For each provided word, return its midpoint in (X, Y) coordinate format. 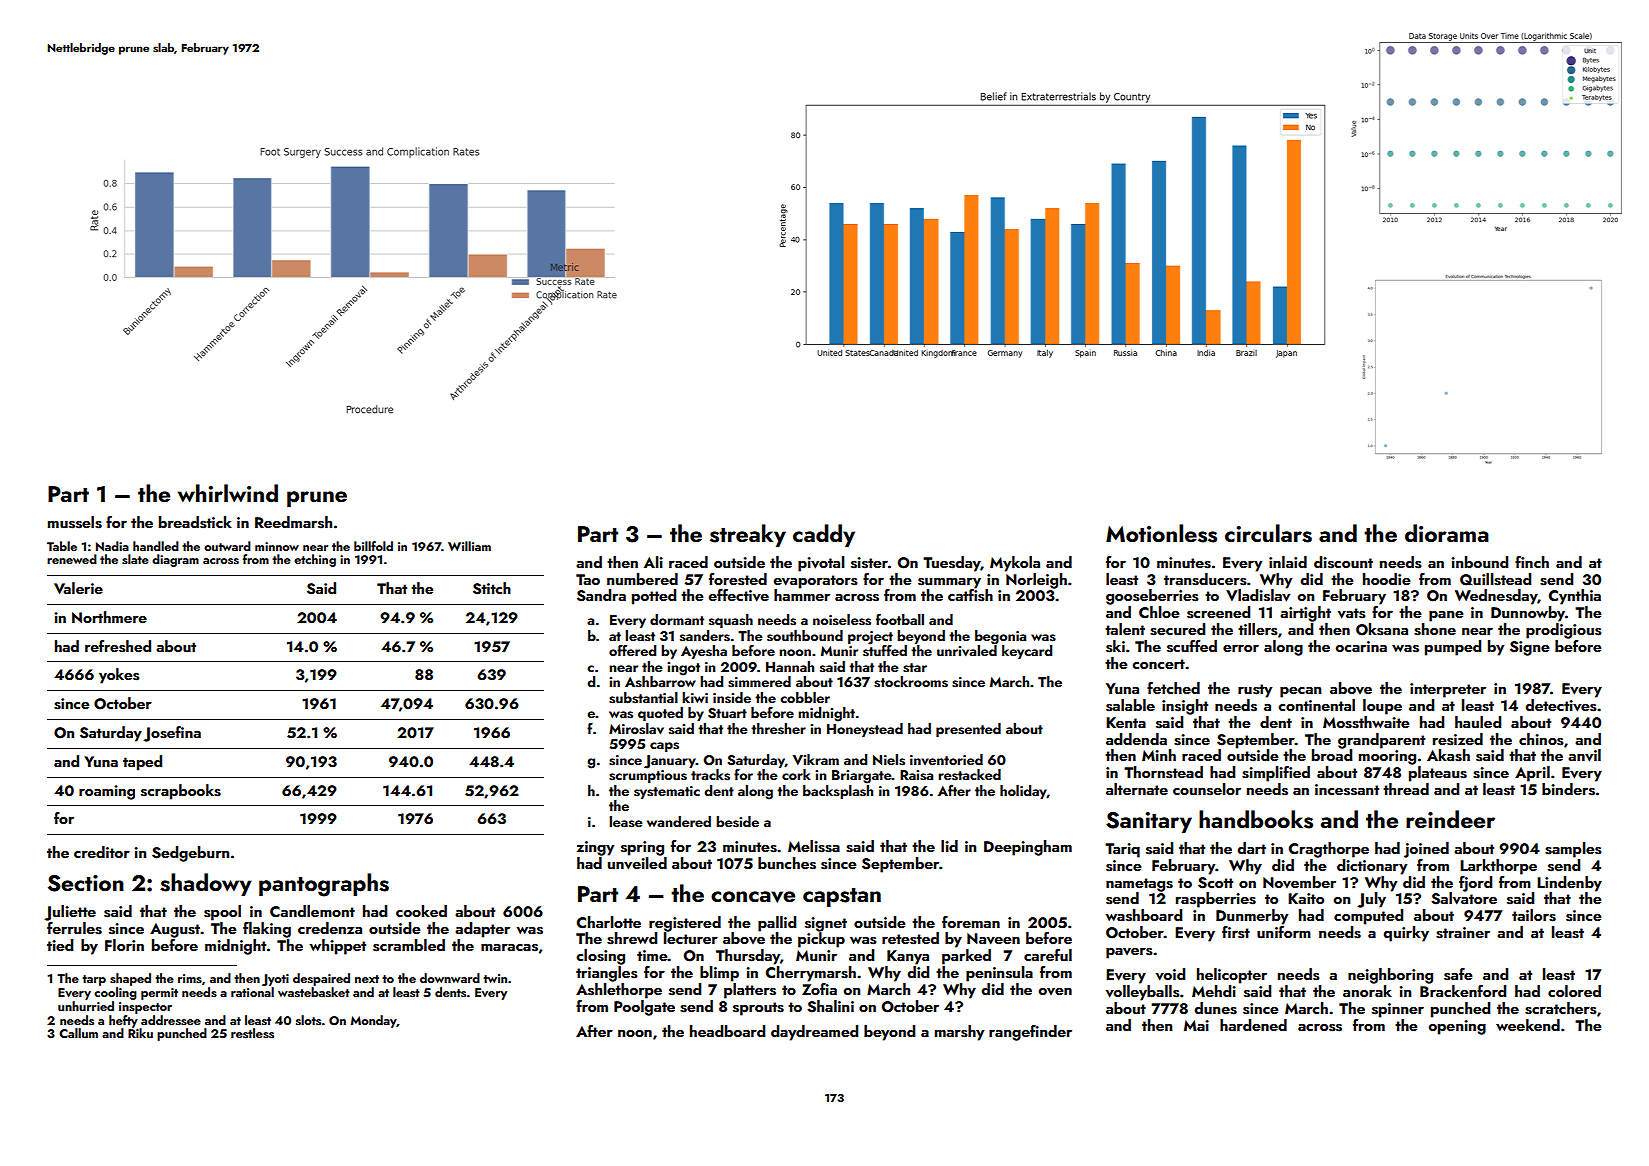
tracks (710, 775)
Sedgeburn (190, 854)
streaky (748, 535)
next (367, 979)
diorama (1447, 533)
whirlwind (228, 493)
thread (1406, 789)
